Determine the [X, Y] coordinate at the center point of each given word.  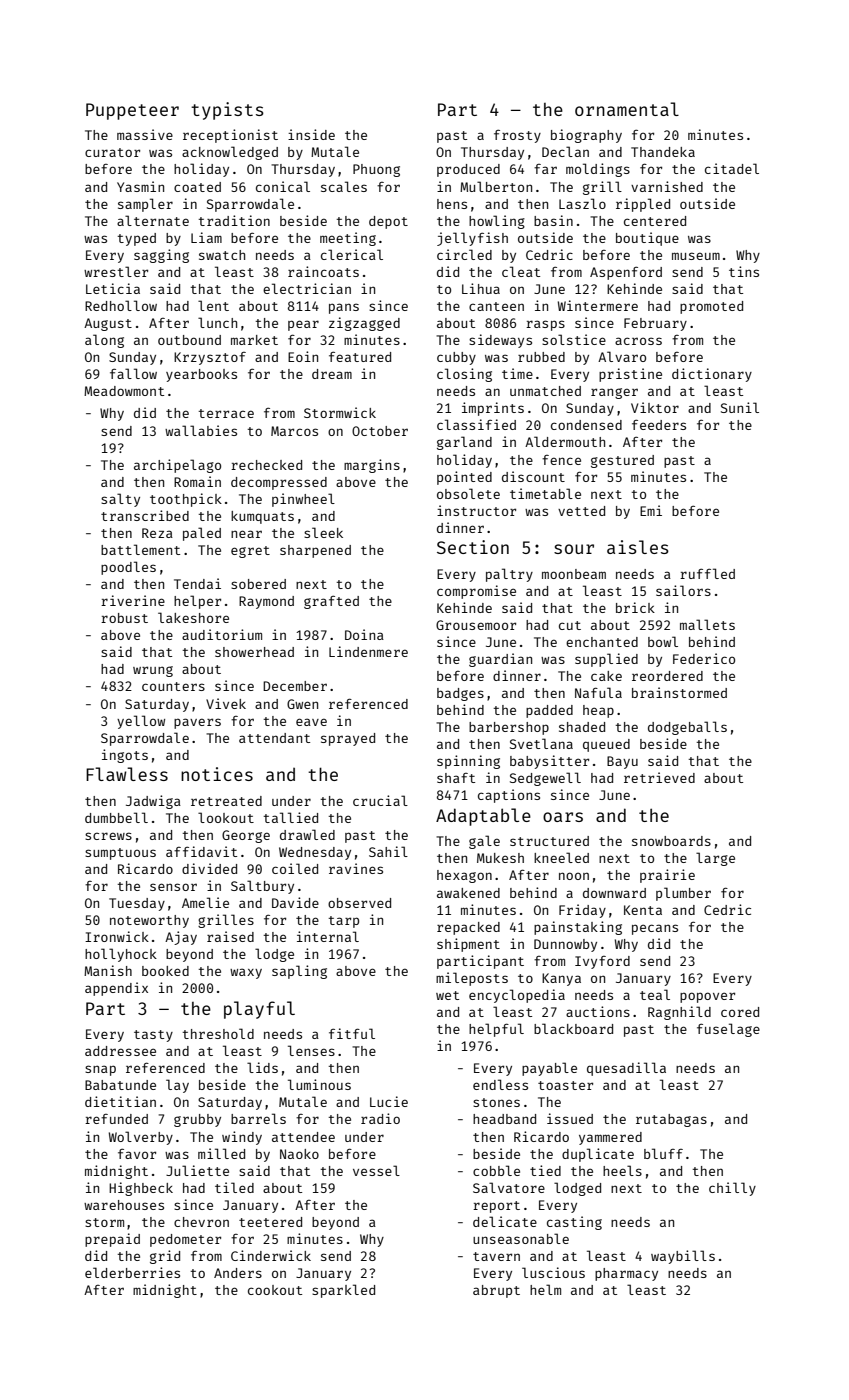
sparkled [343, 1291]
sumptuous [120, 854]
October [380, 431]
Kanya [561, 979]
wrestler [116, 271]
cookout [275, 1290]
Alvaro [622, 356]
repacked [468, 928]
